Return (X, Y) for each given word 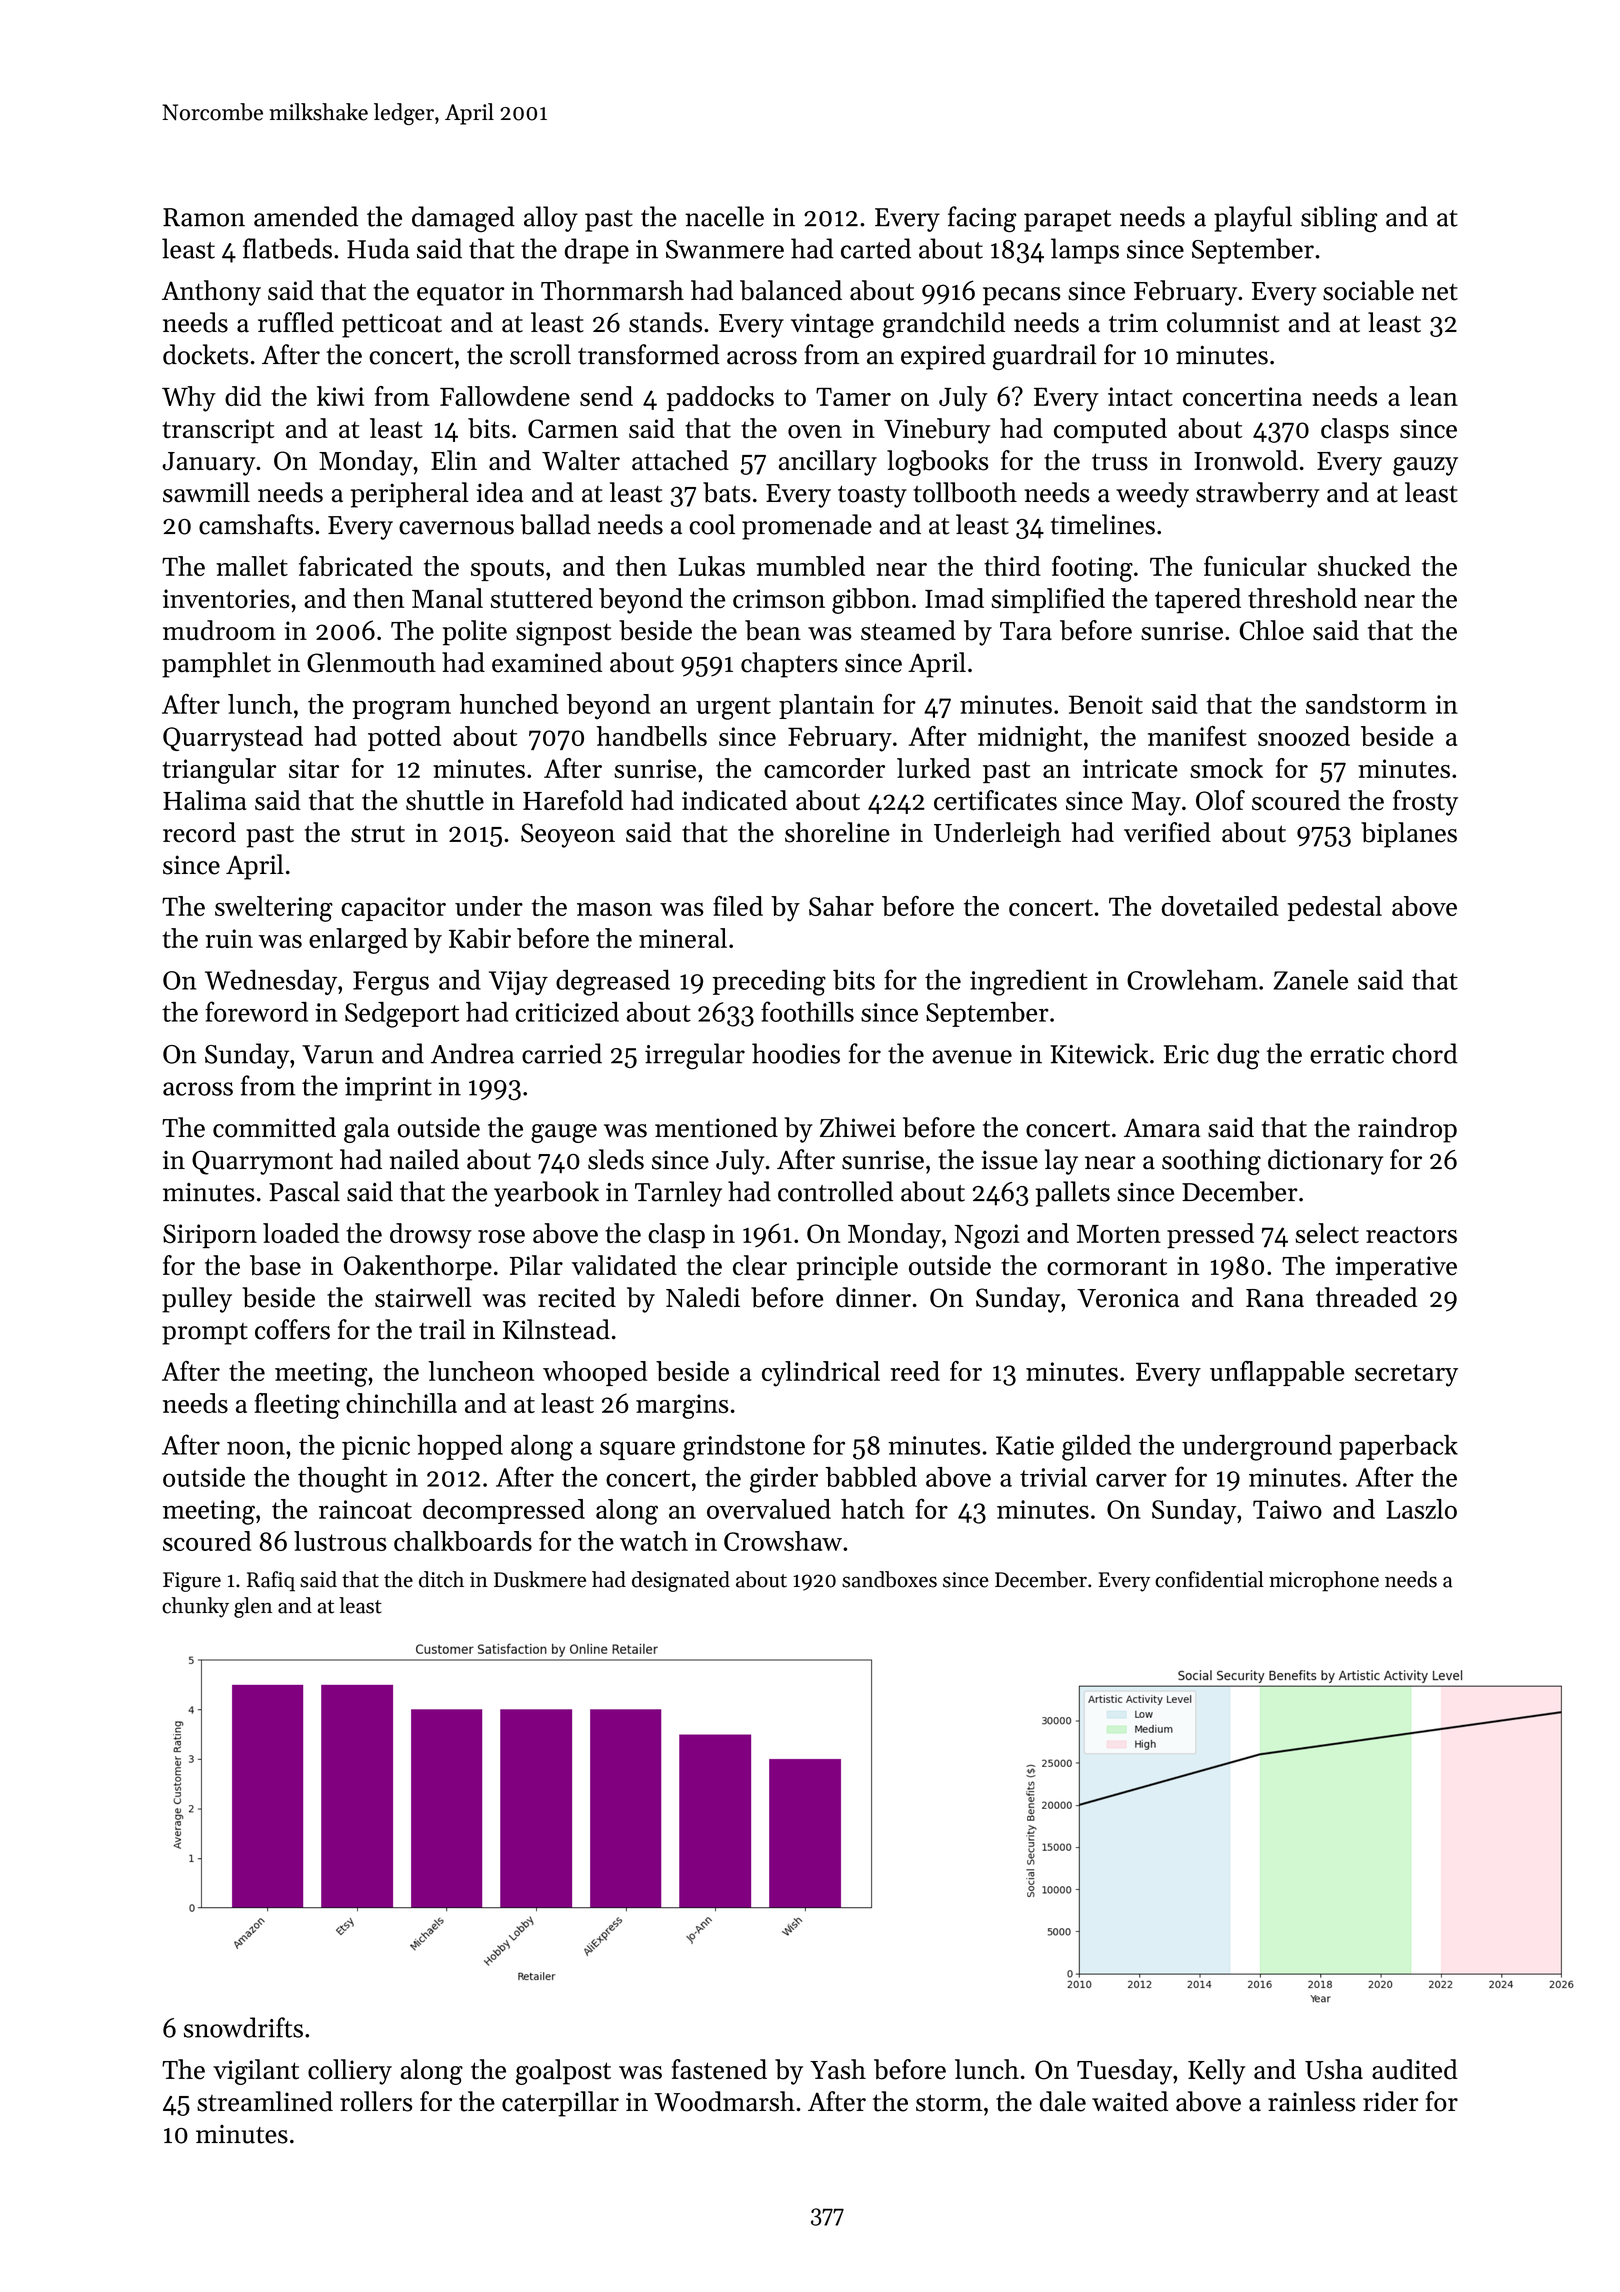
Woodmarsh (724, 2101)
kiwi (340, 396)
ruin (229, 938)
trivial (1053, 1477)
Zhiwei (858, 1127)
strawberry (1258, 495)
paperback (1398, 1447)
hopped (460, 1447)
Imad (954, 598)
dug (1238, 1056)
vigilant (256, 2072)
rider (1391, 2101)
